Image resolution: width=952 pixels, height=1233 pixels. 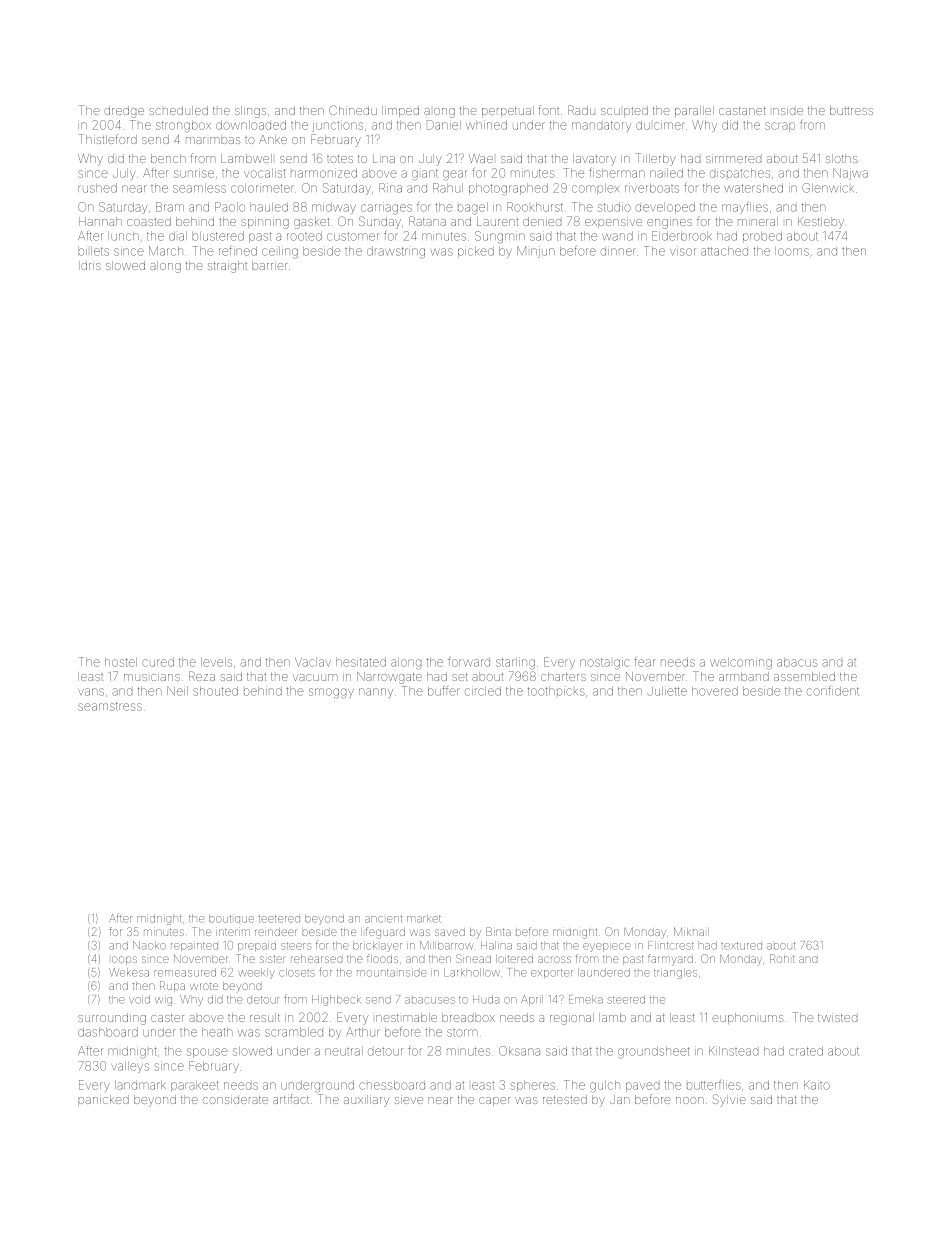 I want to click on eyepiece, so click(x=607, y=947).
